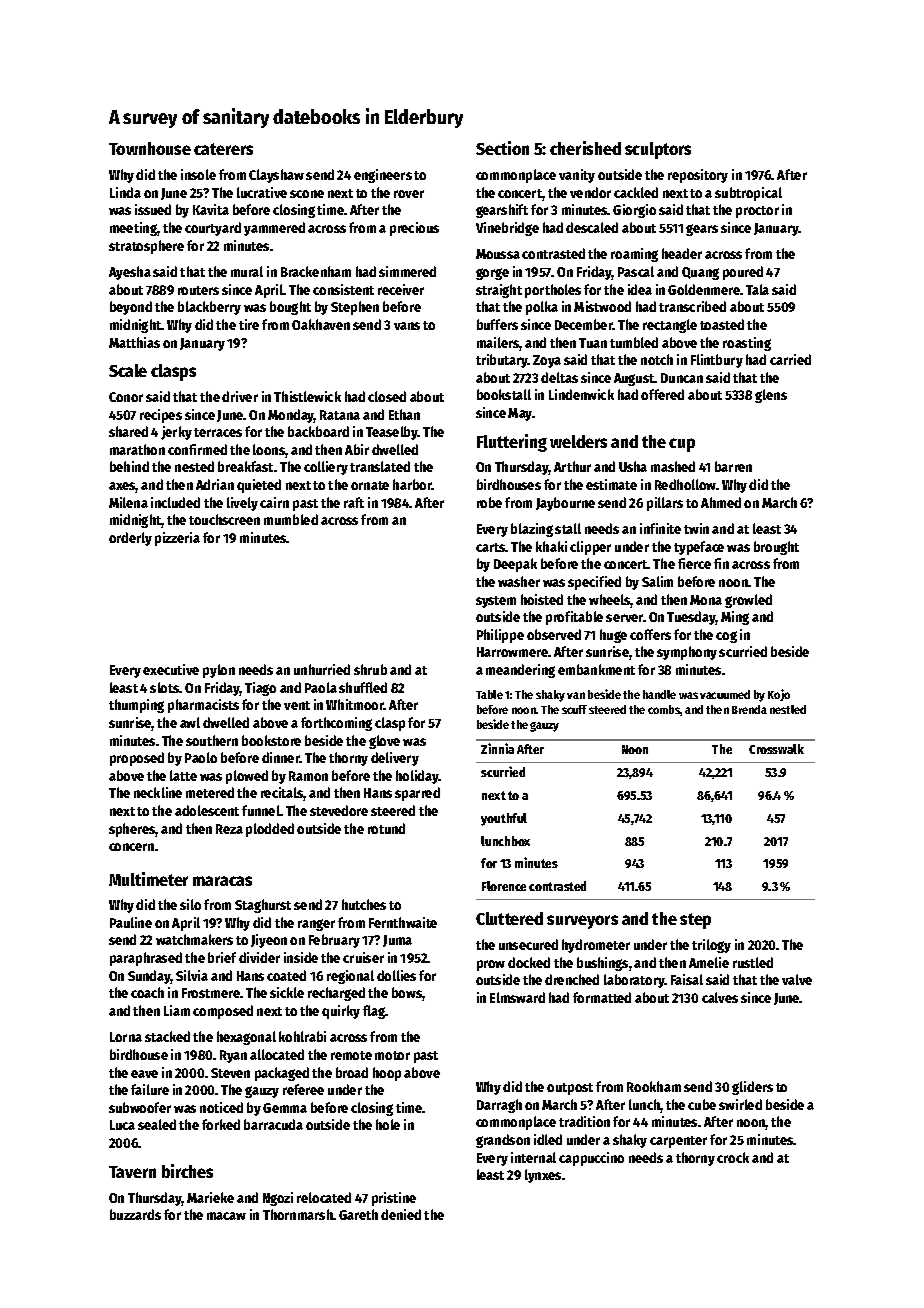  I want to click on repository, so click(698, 176).
